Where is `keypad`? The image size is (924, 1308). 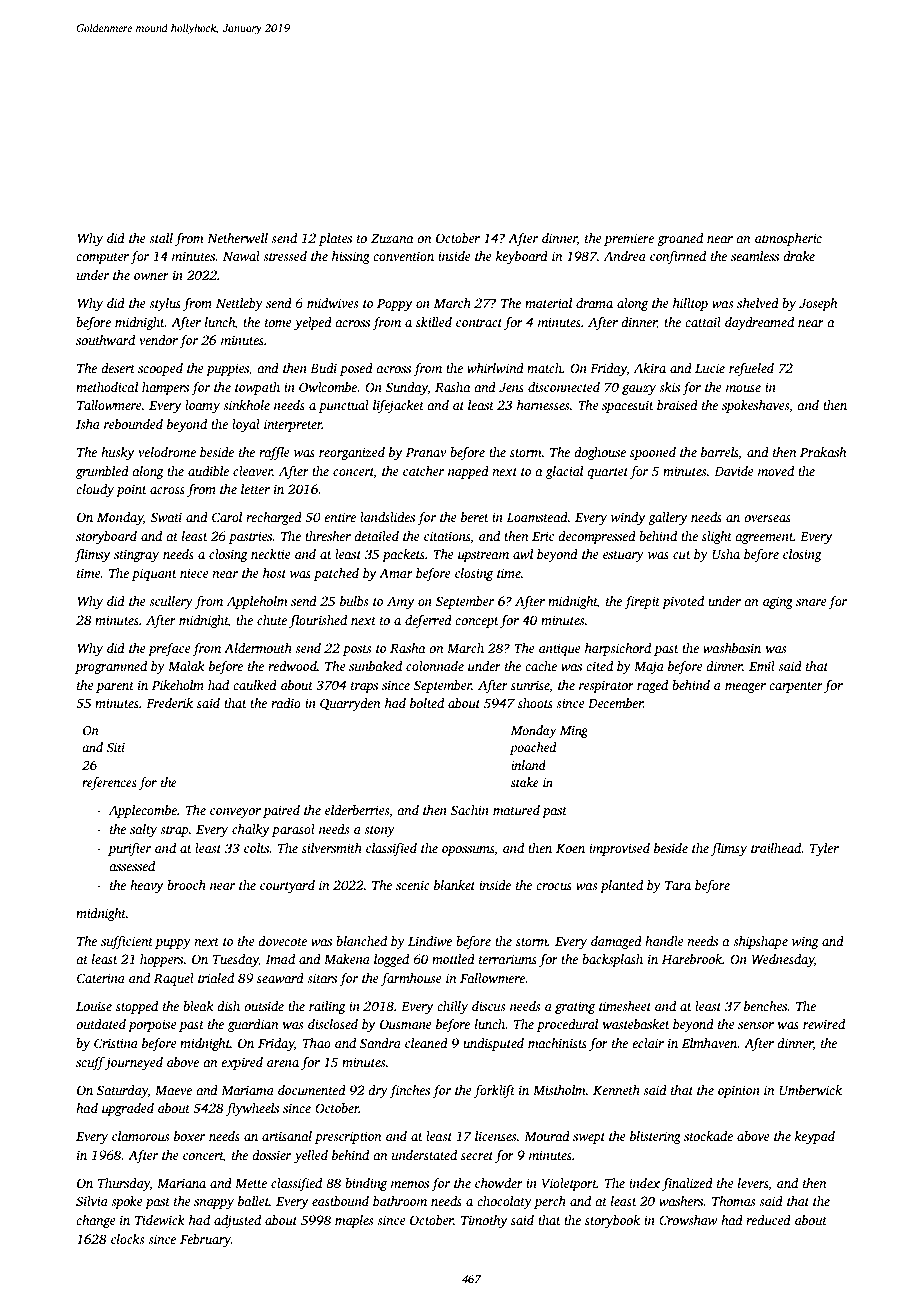 keypad is located at coordinates (815, 1137).
